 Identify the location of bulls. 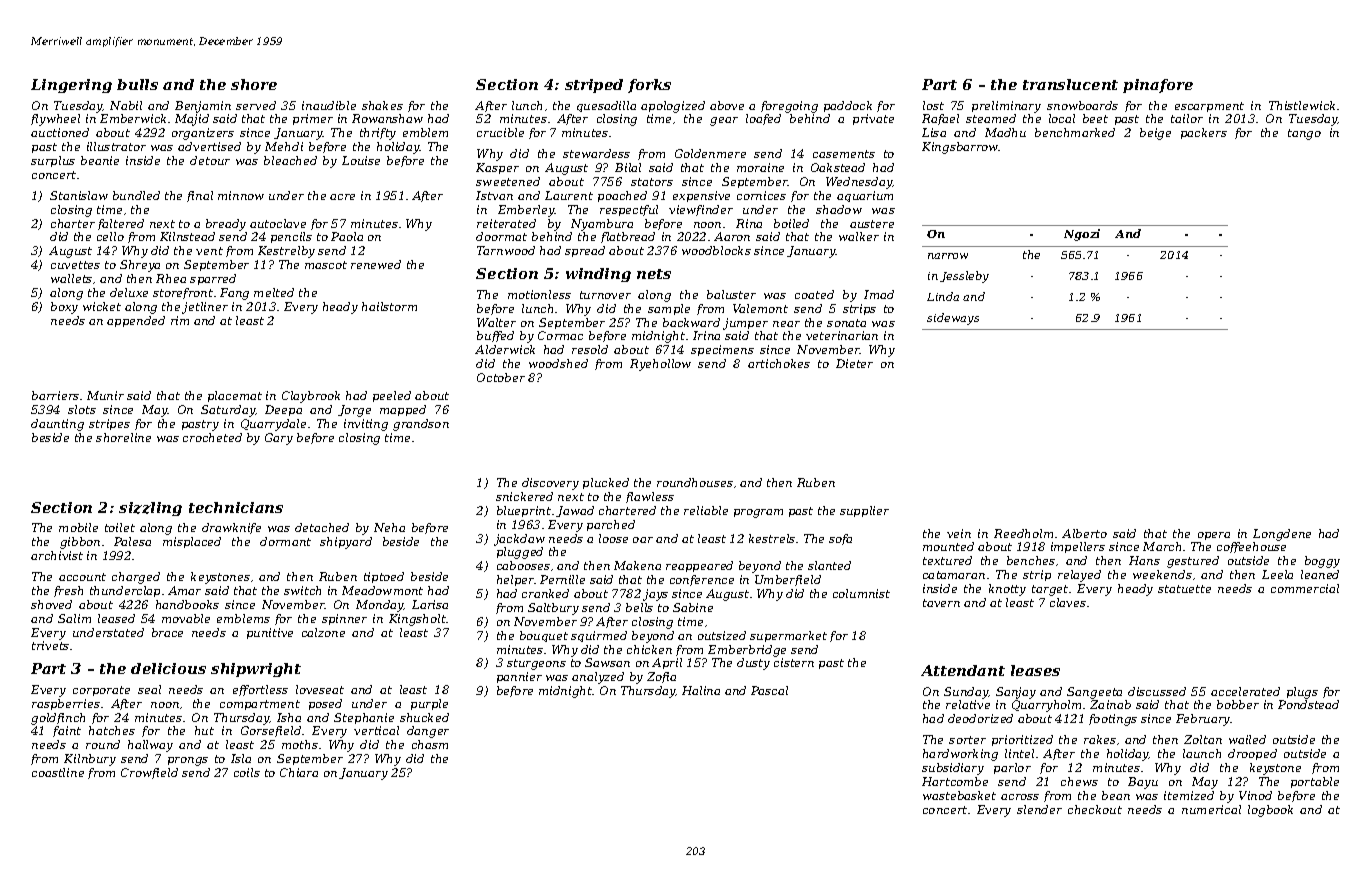
(137, 84).
